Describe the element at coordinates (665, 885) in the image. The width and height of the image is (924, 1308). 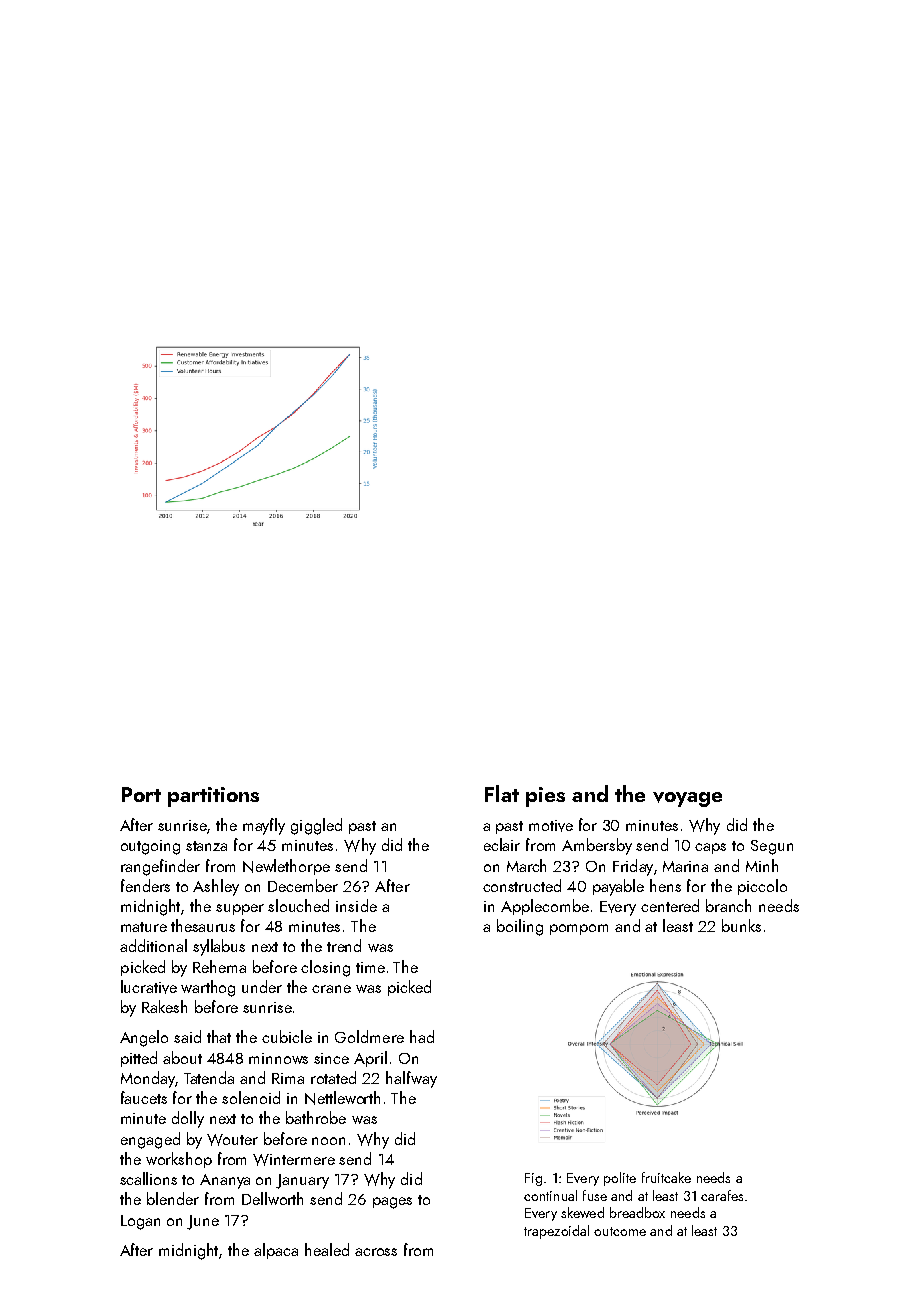
I see `hens` at that location.
